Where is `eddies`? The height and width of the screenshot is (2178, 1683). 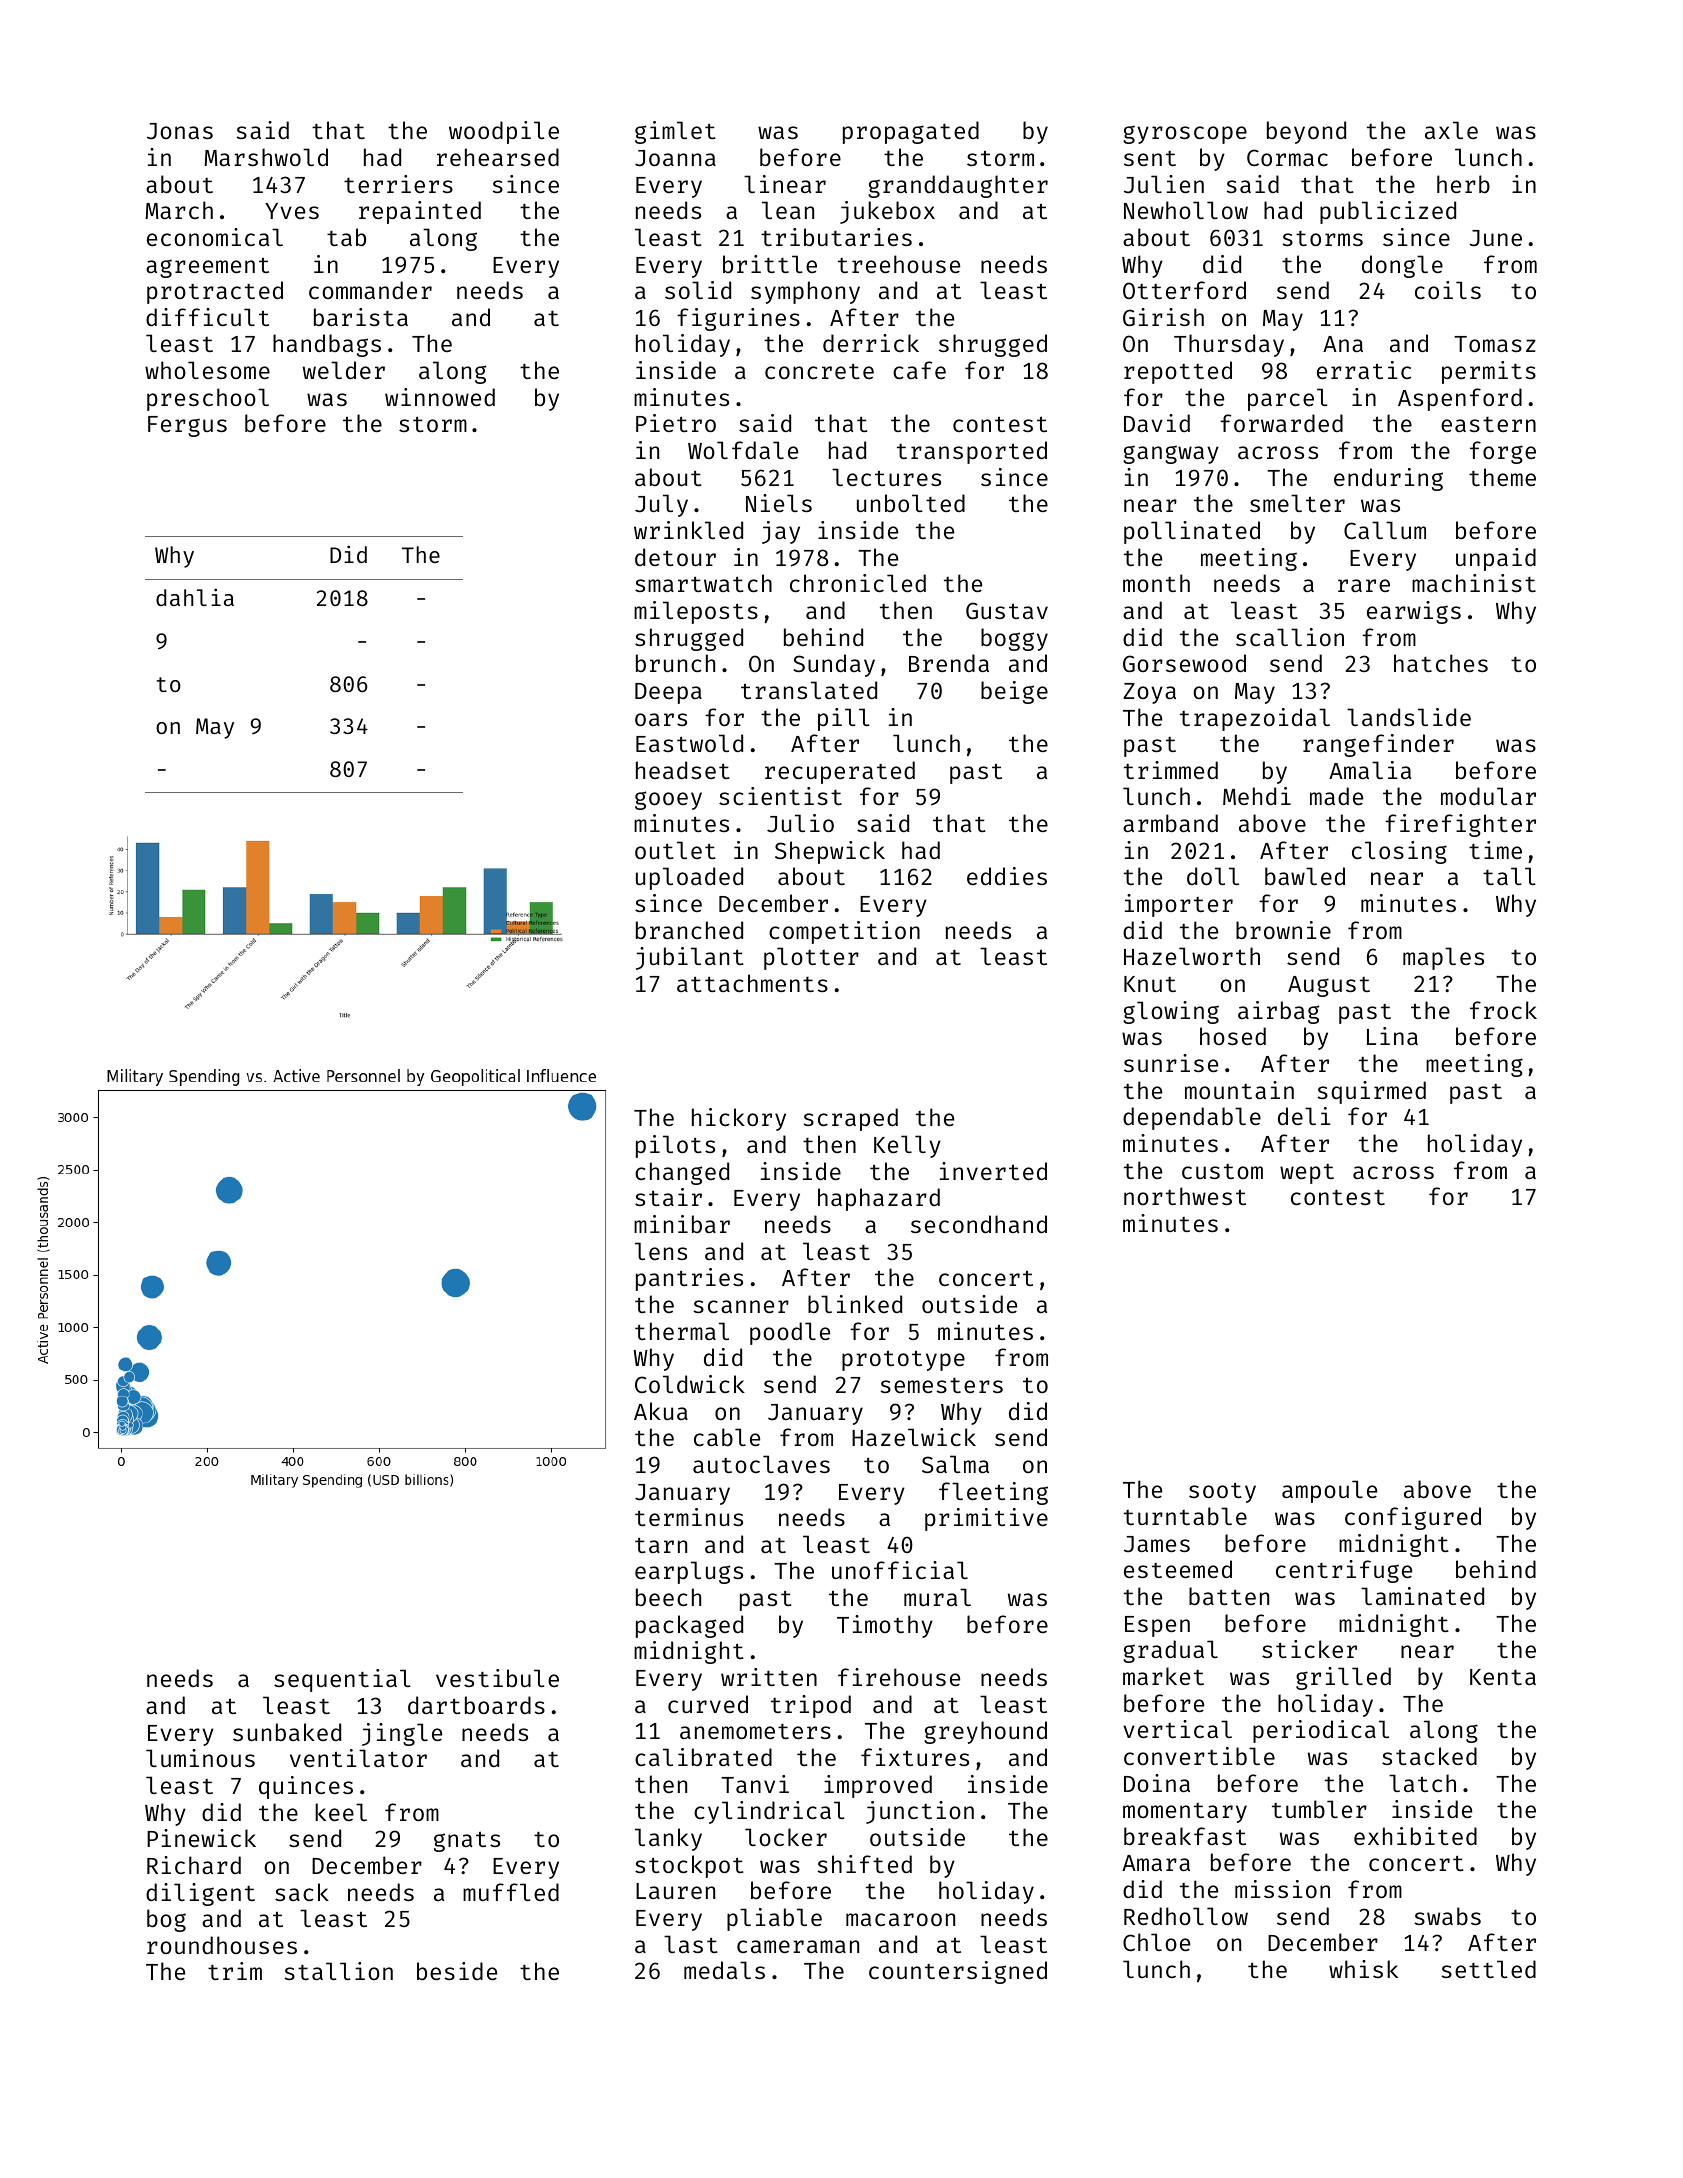
eddies is located at coordinates (1007, 876).
